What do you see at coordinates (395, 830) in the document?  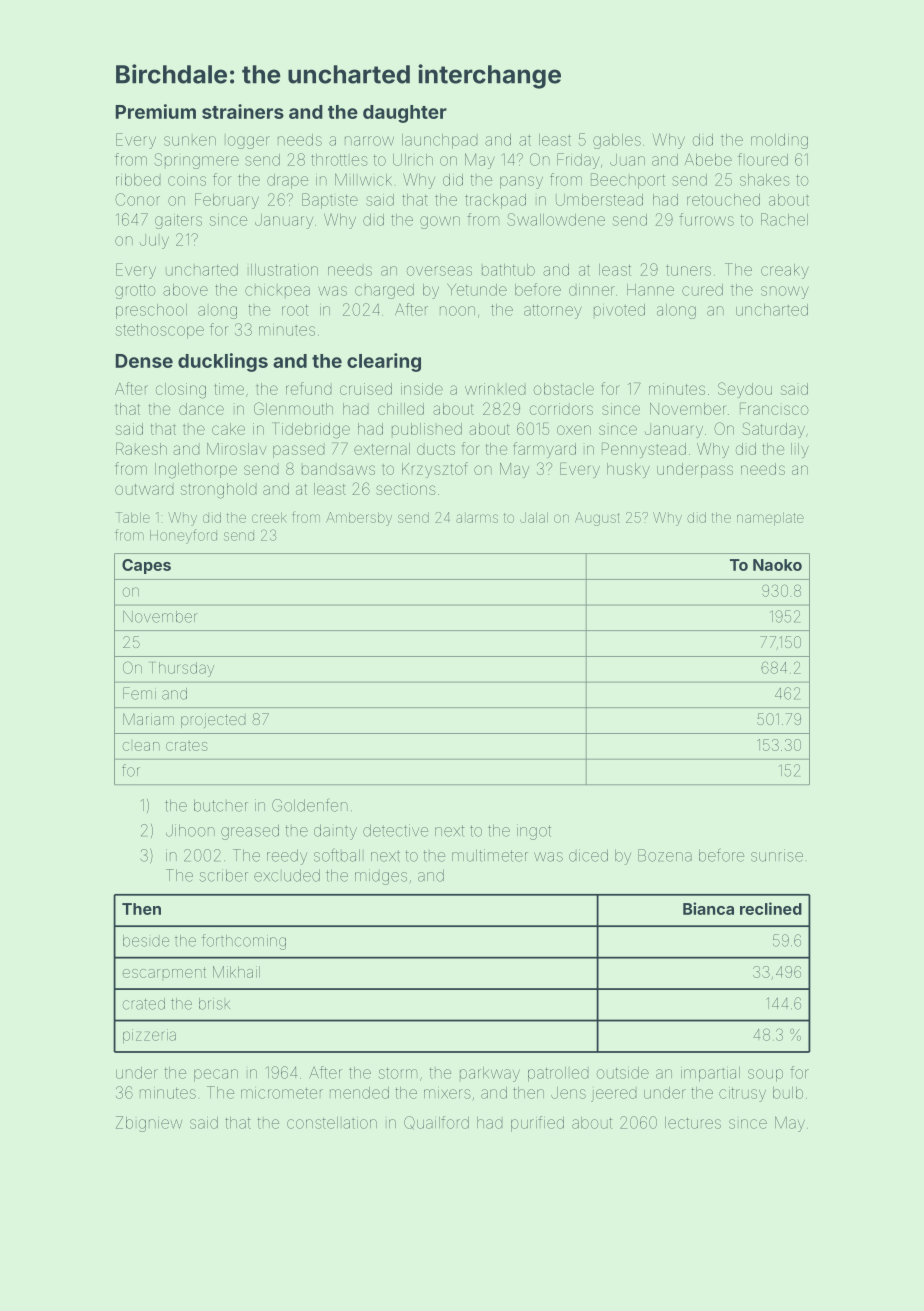 I see `detective` at bounding box center [395, 830].
